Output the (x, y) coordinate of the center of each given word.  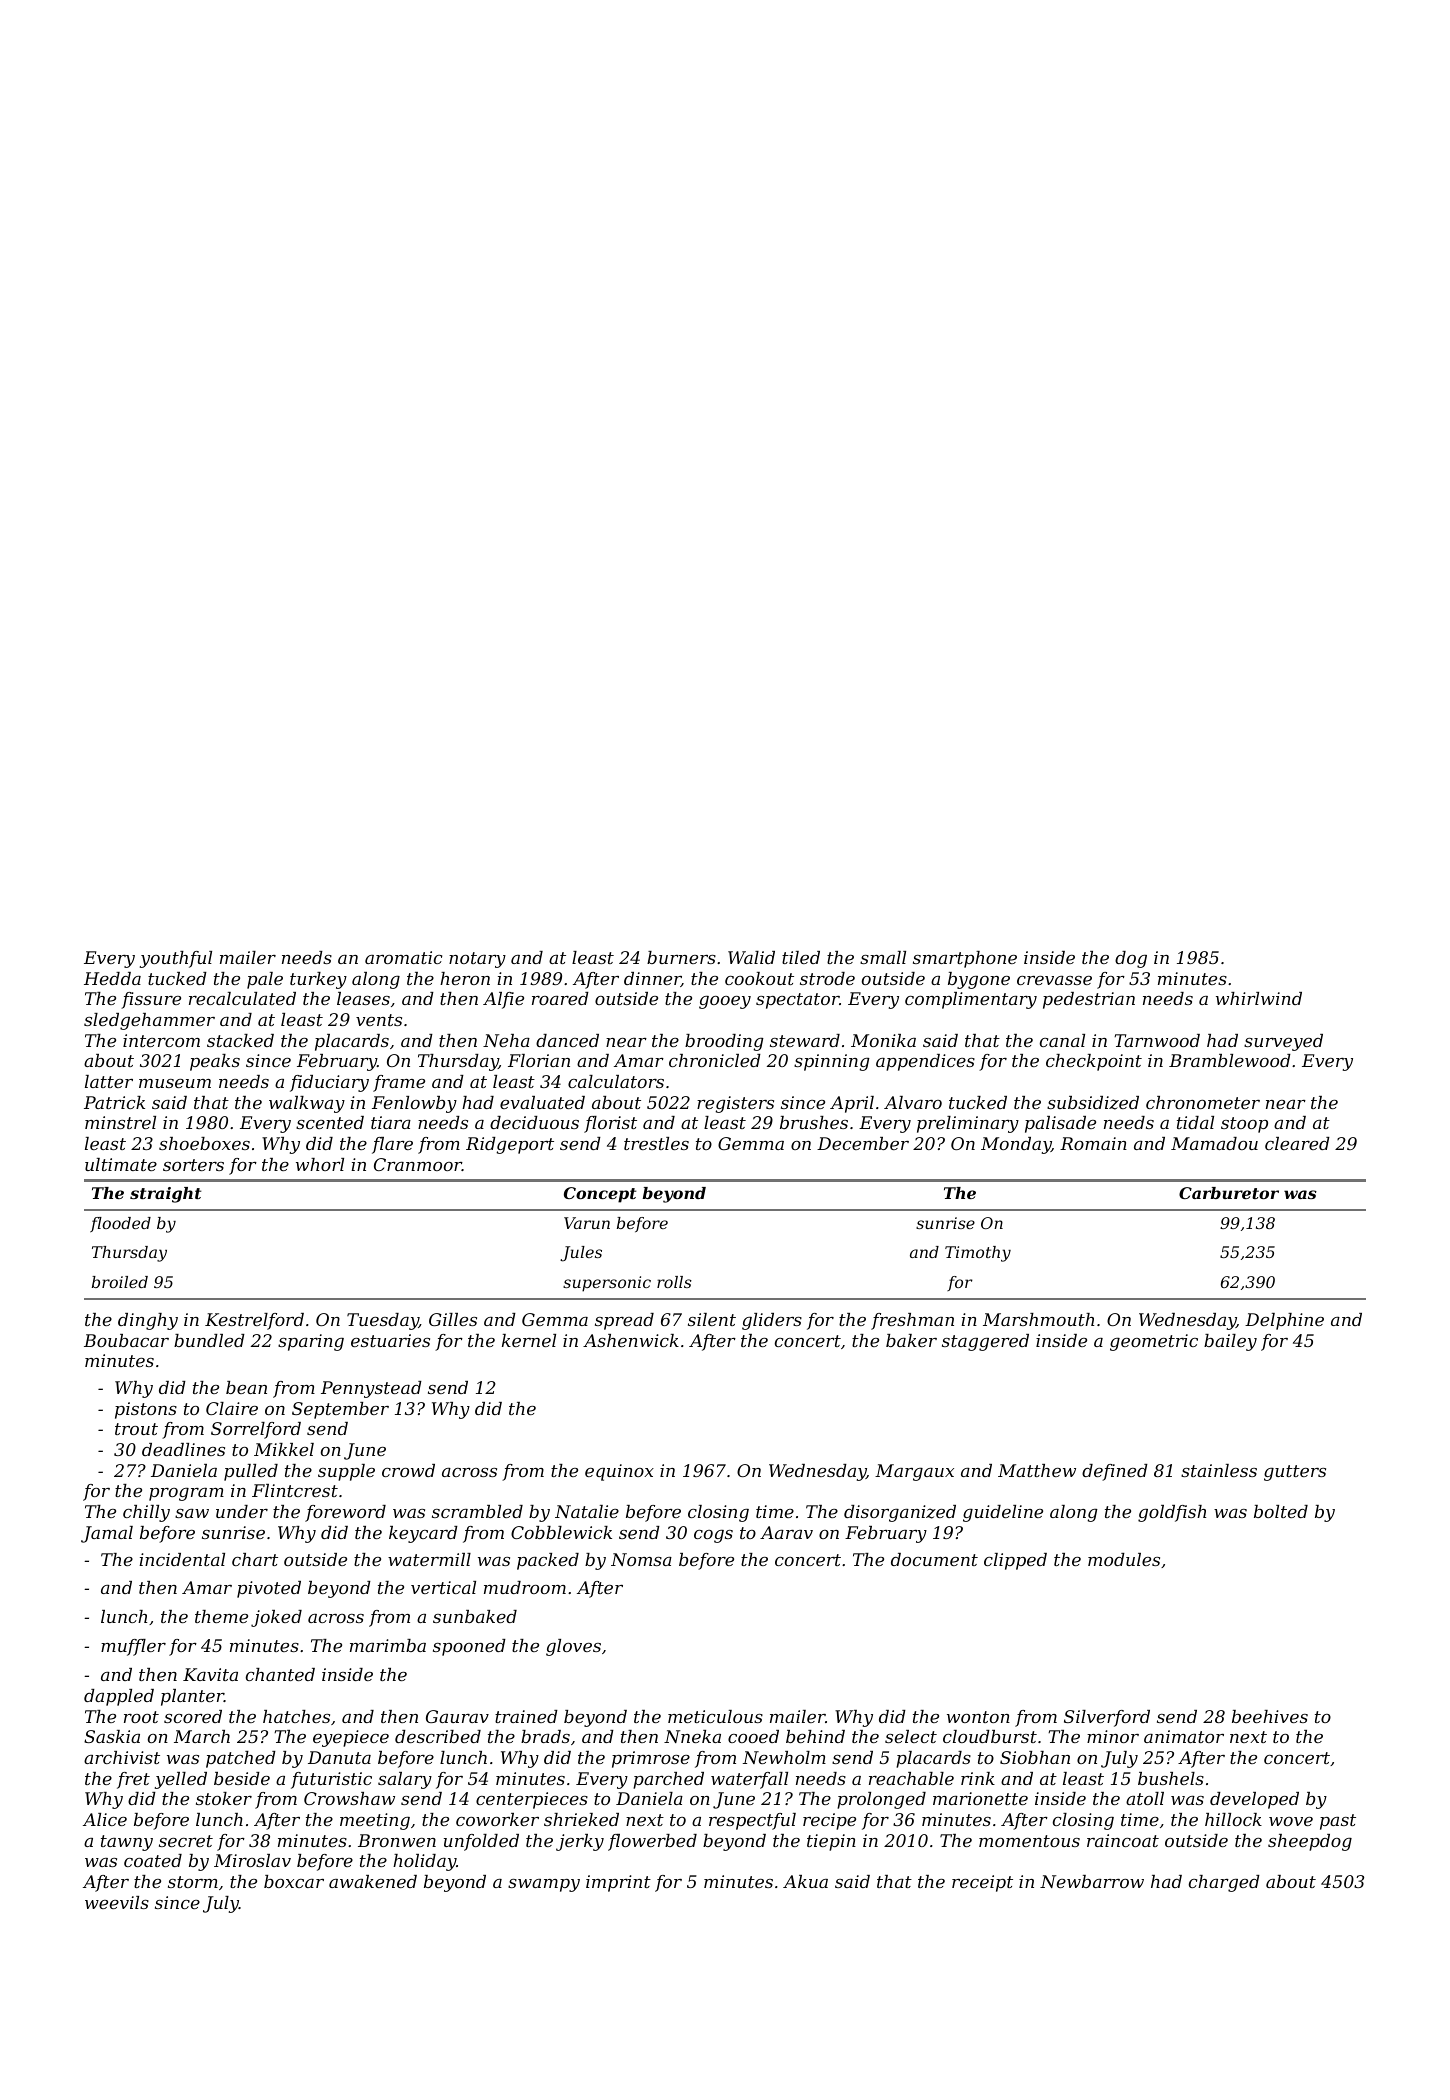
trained (526, 1716)
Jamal (107, 1534)
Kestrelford (254, 1321)
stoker (224, 1798)
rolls (674, 1282)
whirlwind (1259, 998)
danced (567, 1040)
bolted (1281, 1511)
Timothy (978, 1254)
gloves (573, 1647)
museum (175, 1083)
